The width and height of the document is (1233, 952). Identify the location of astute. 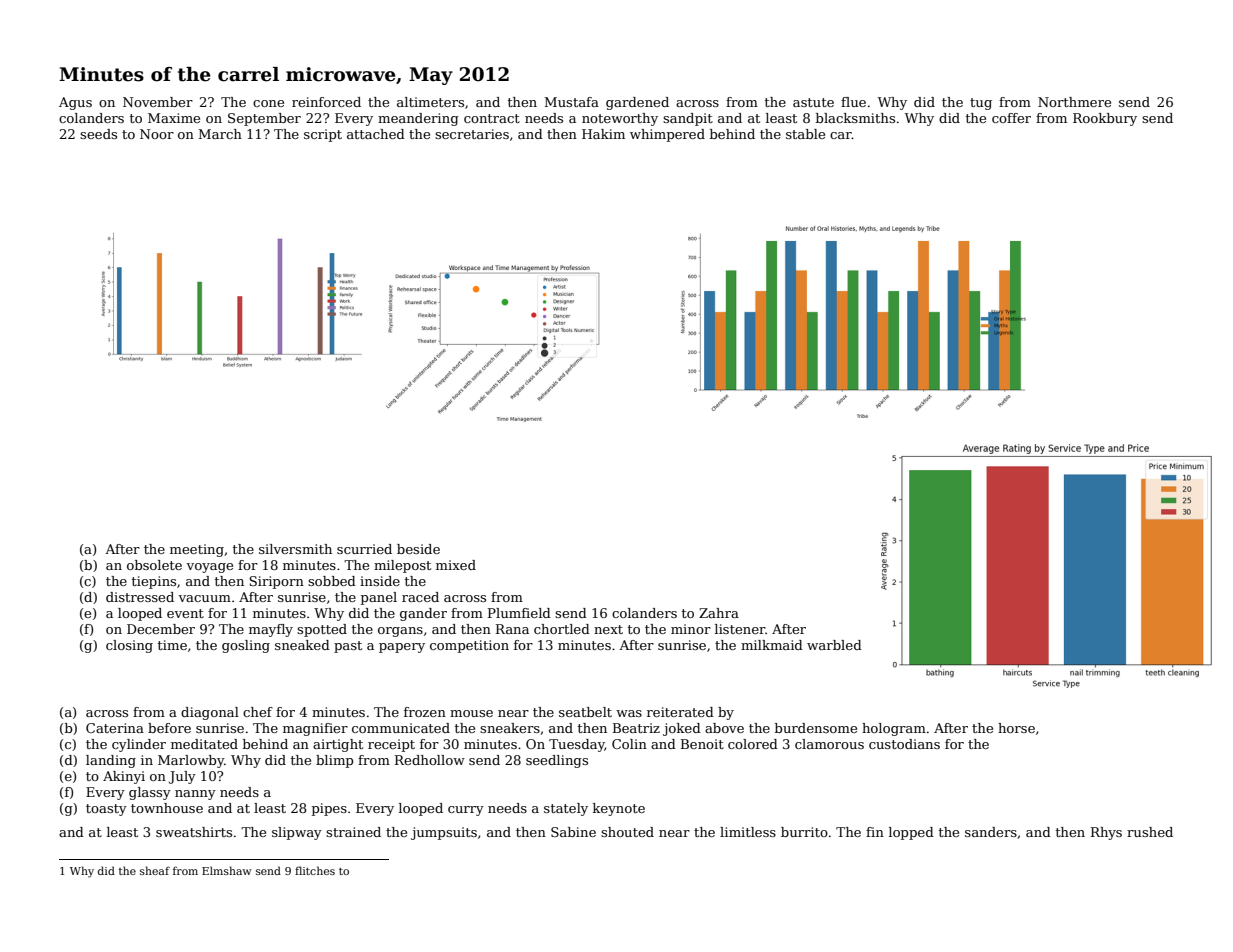
(813, 102).
